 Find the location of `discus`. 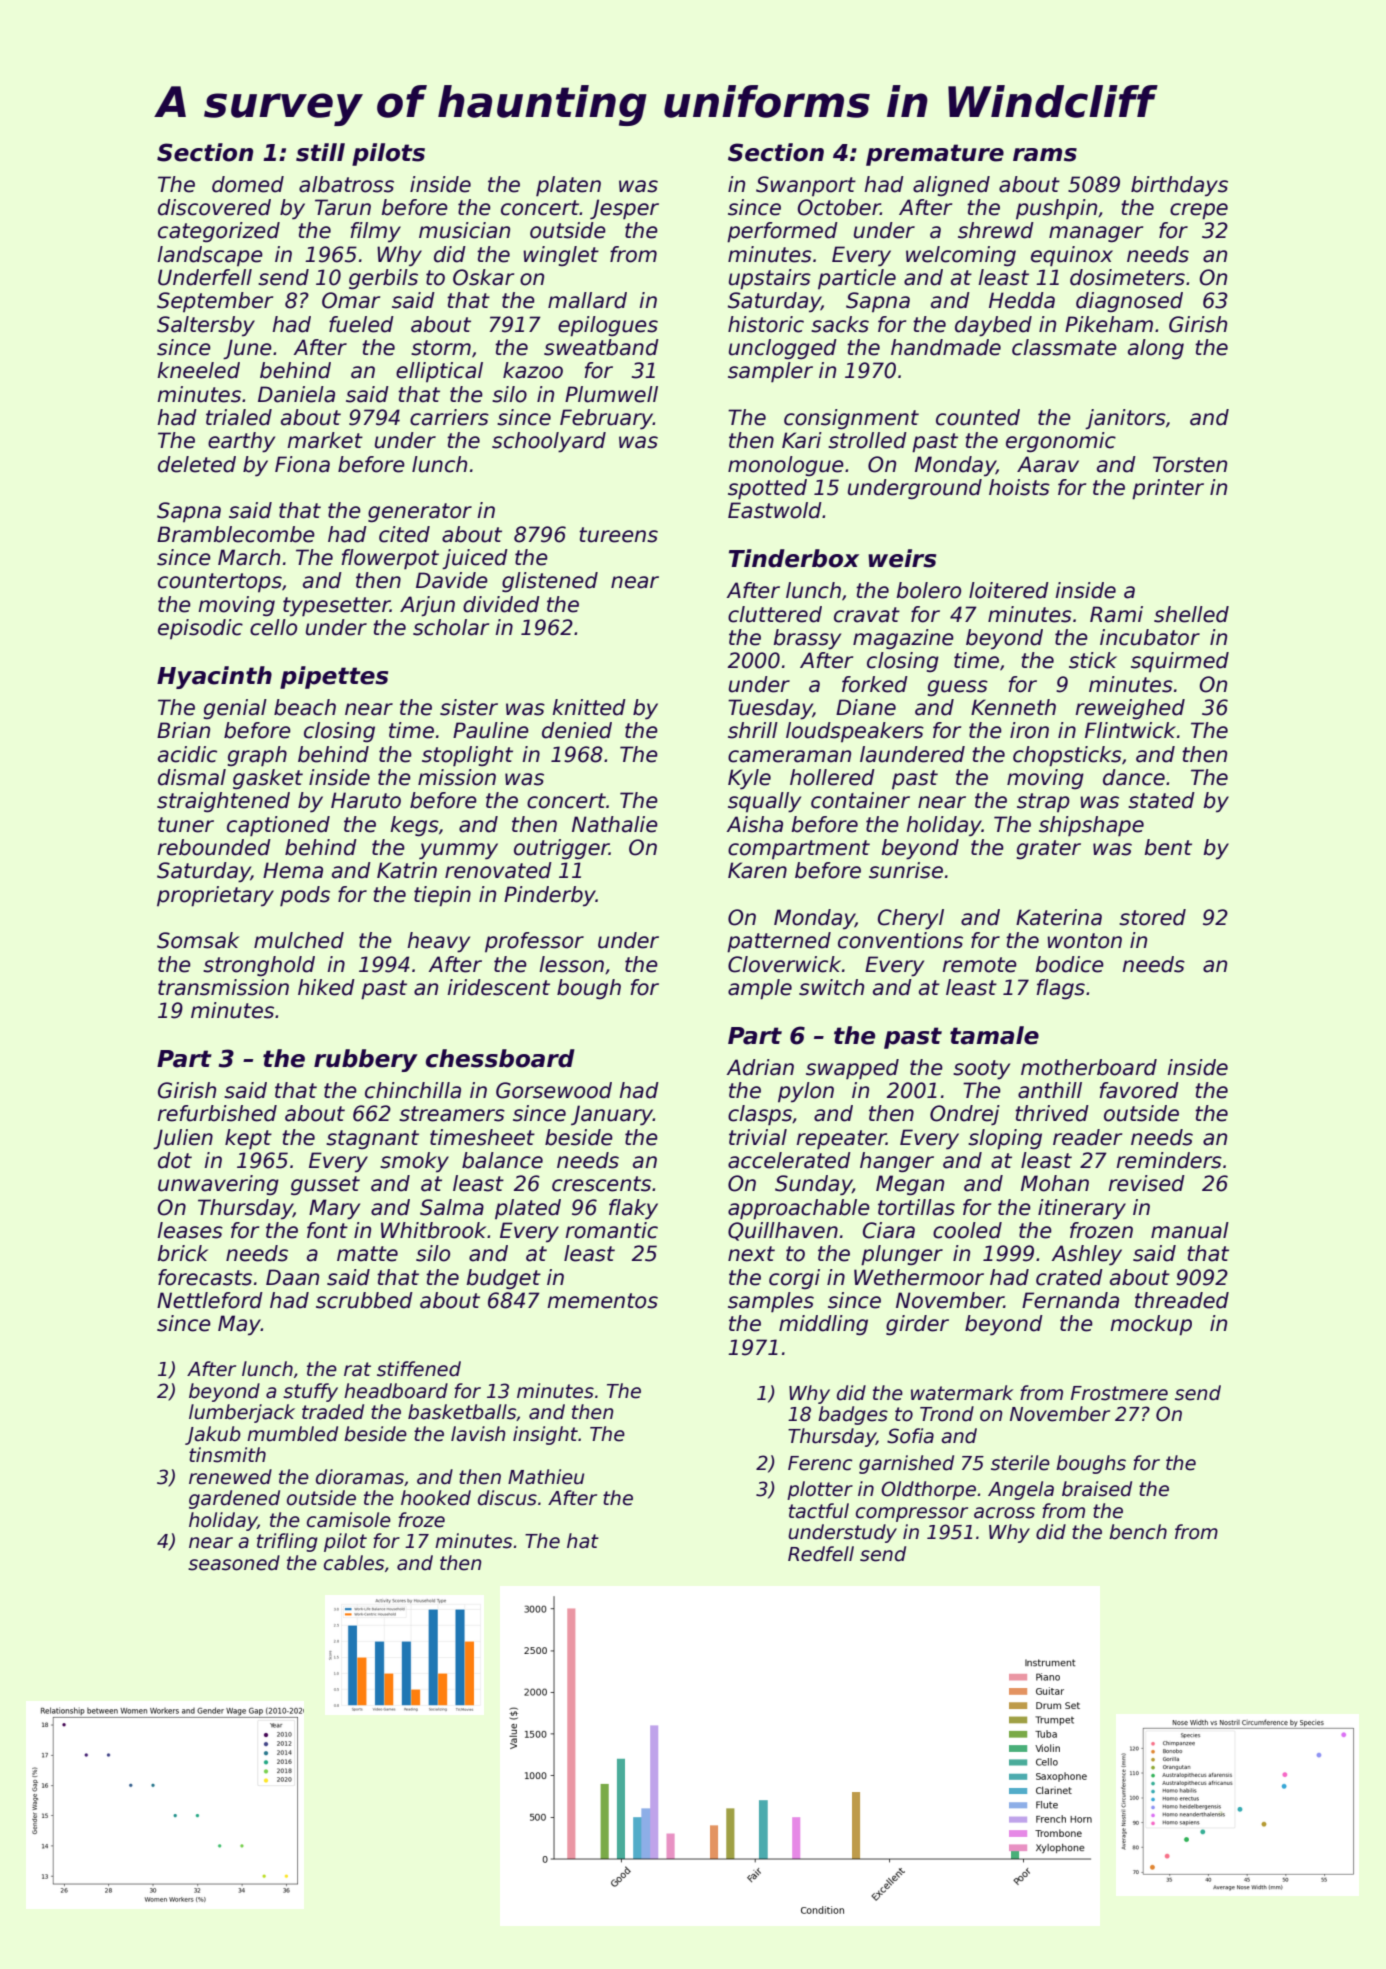

discus is located at coordinates (507, 1498).
